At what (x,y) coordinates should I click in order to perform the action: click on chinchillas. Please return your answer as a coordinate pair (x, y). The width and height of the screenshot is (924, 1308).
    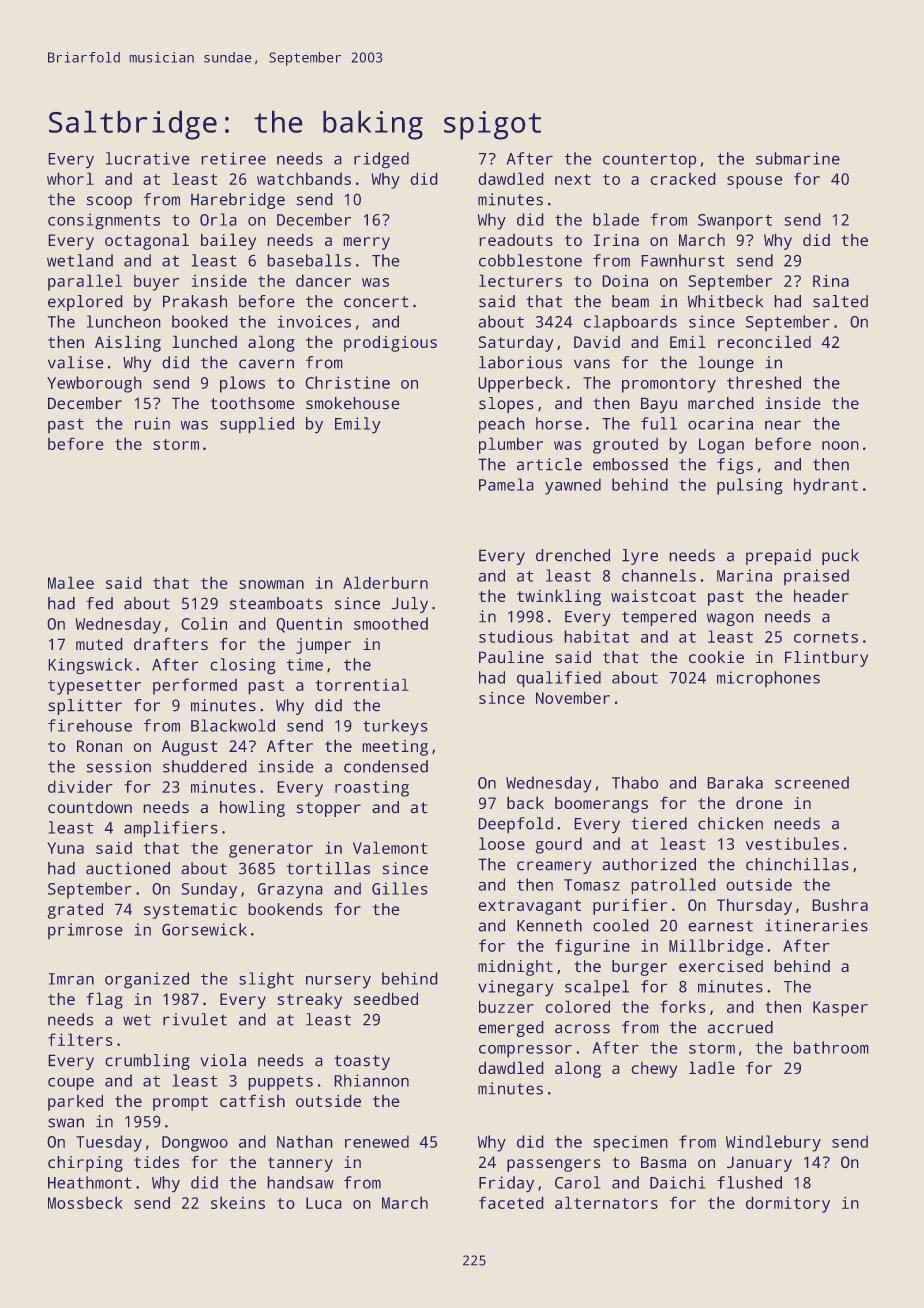
    Looking at the image, I should click on (797, 864).
